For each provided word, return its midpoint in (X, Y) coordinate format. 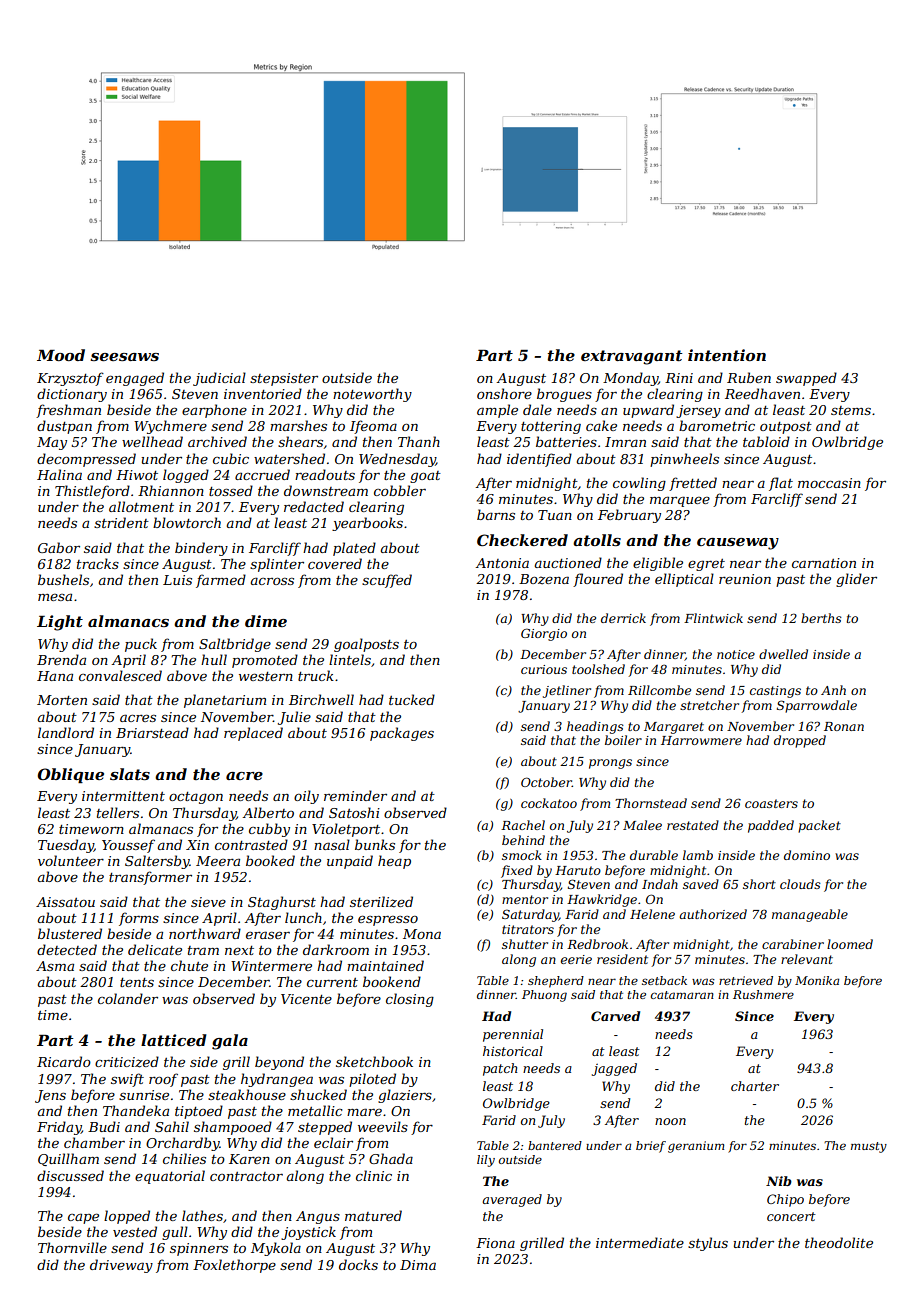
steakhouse (247, 1094)
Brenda (61, 659)
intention (727, 355)
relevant (807, 959)
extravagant (631, 357)
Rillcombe (659, 690)
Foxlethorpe (234, 1266)
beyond (279, 1063)
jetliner (567, 691)
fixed (517, 871)
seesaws (124, 357)
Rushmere (763, 994)
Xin (197, 845)
